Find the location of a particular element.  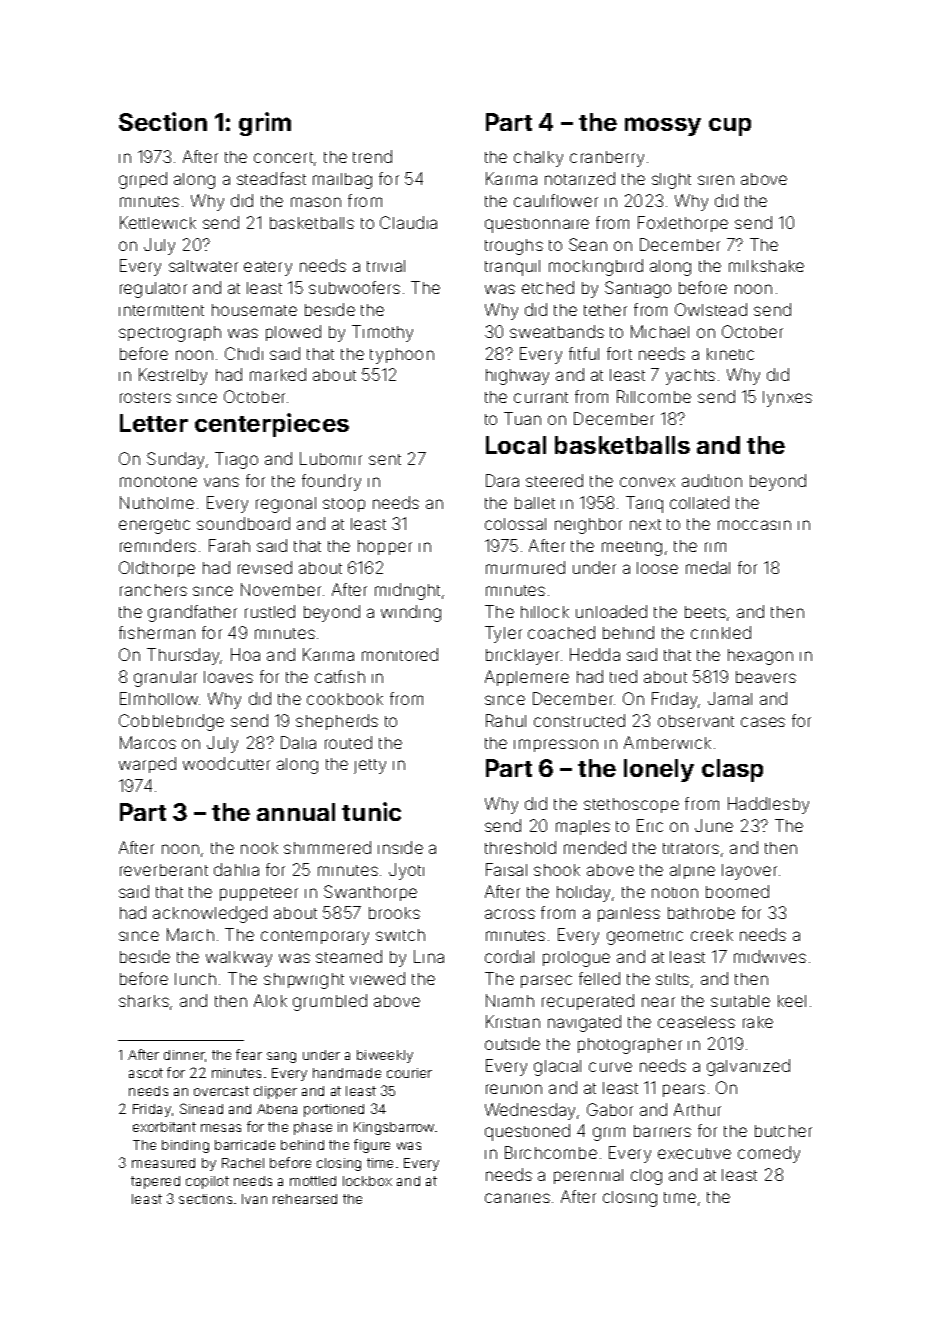

chalky is located at coordinates (538, 159).
